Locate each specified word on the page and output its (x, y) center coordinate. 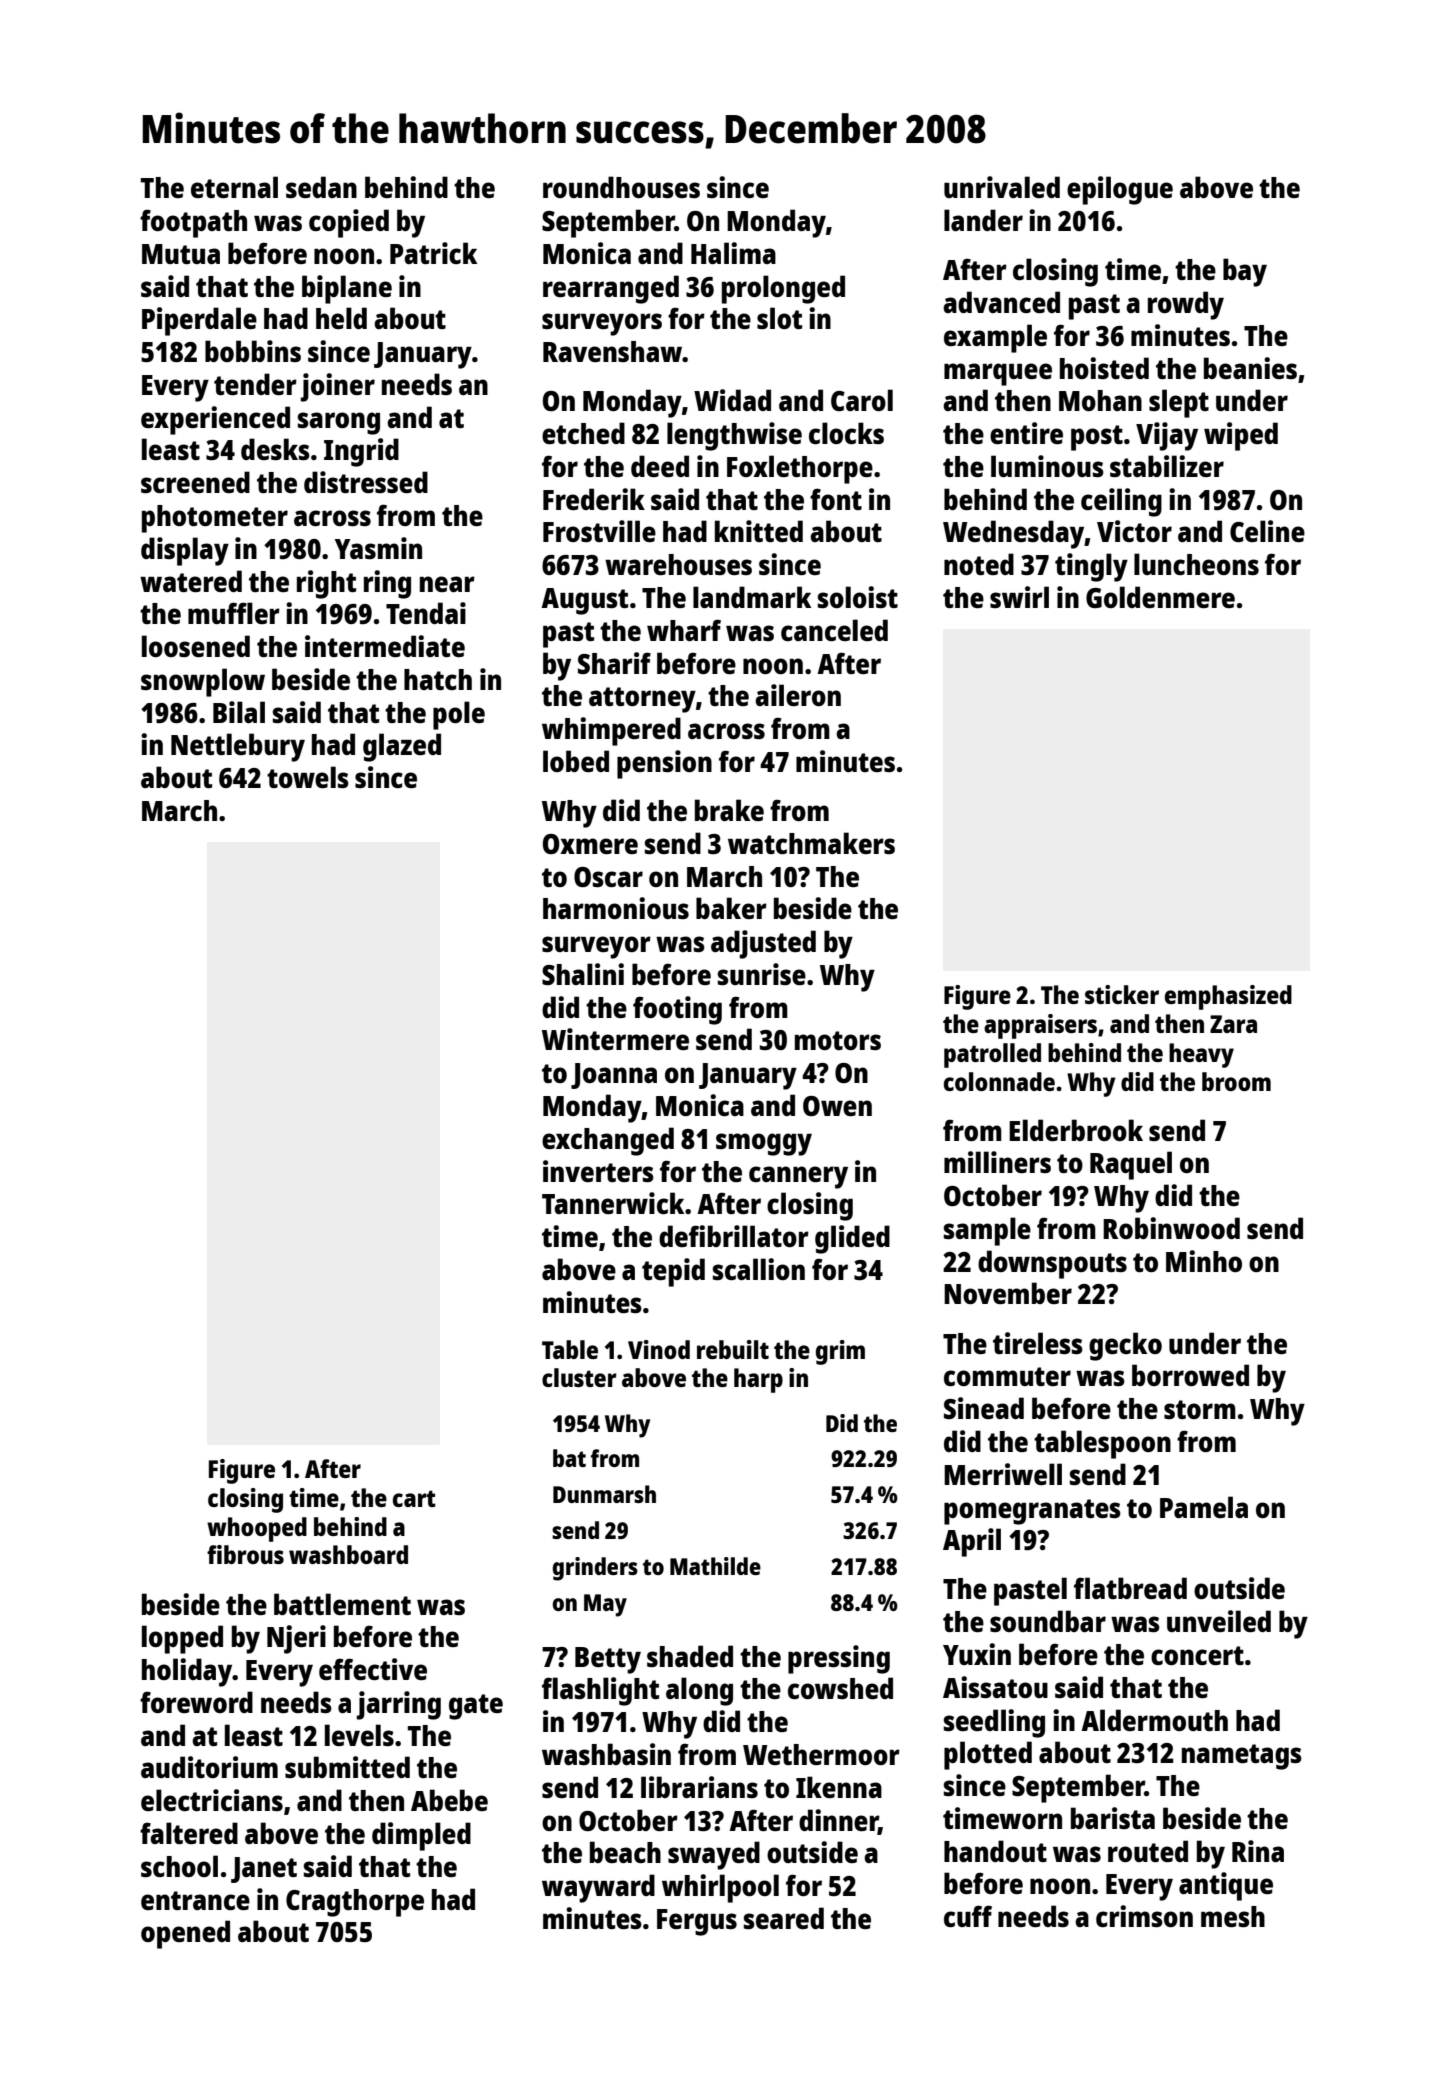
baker (731, 908)
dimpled (421, 1836)
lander (983, 220)
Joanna (614, 1076)
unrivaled (1002, 187)
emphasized (1228, 997)
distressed (366, 482)
